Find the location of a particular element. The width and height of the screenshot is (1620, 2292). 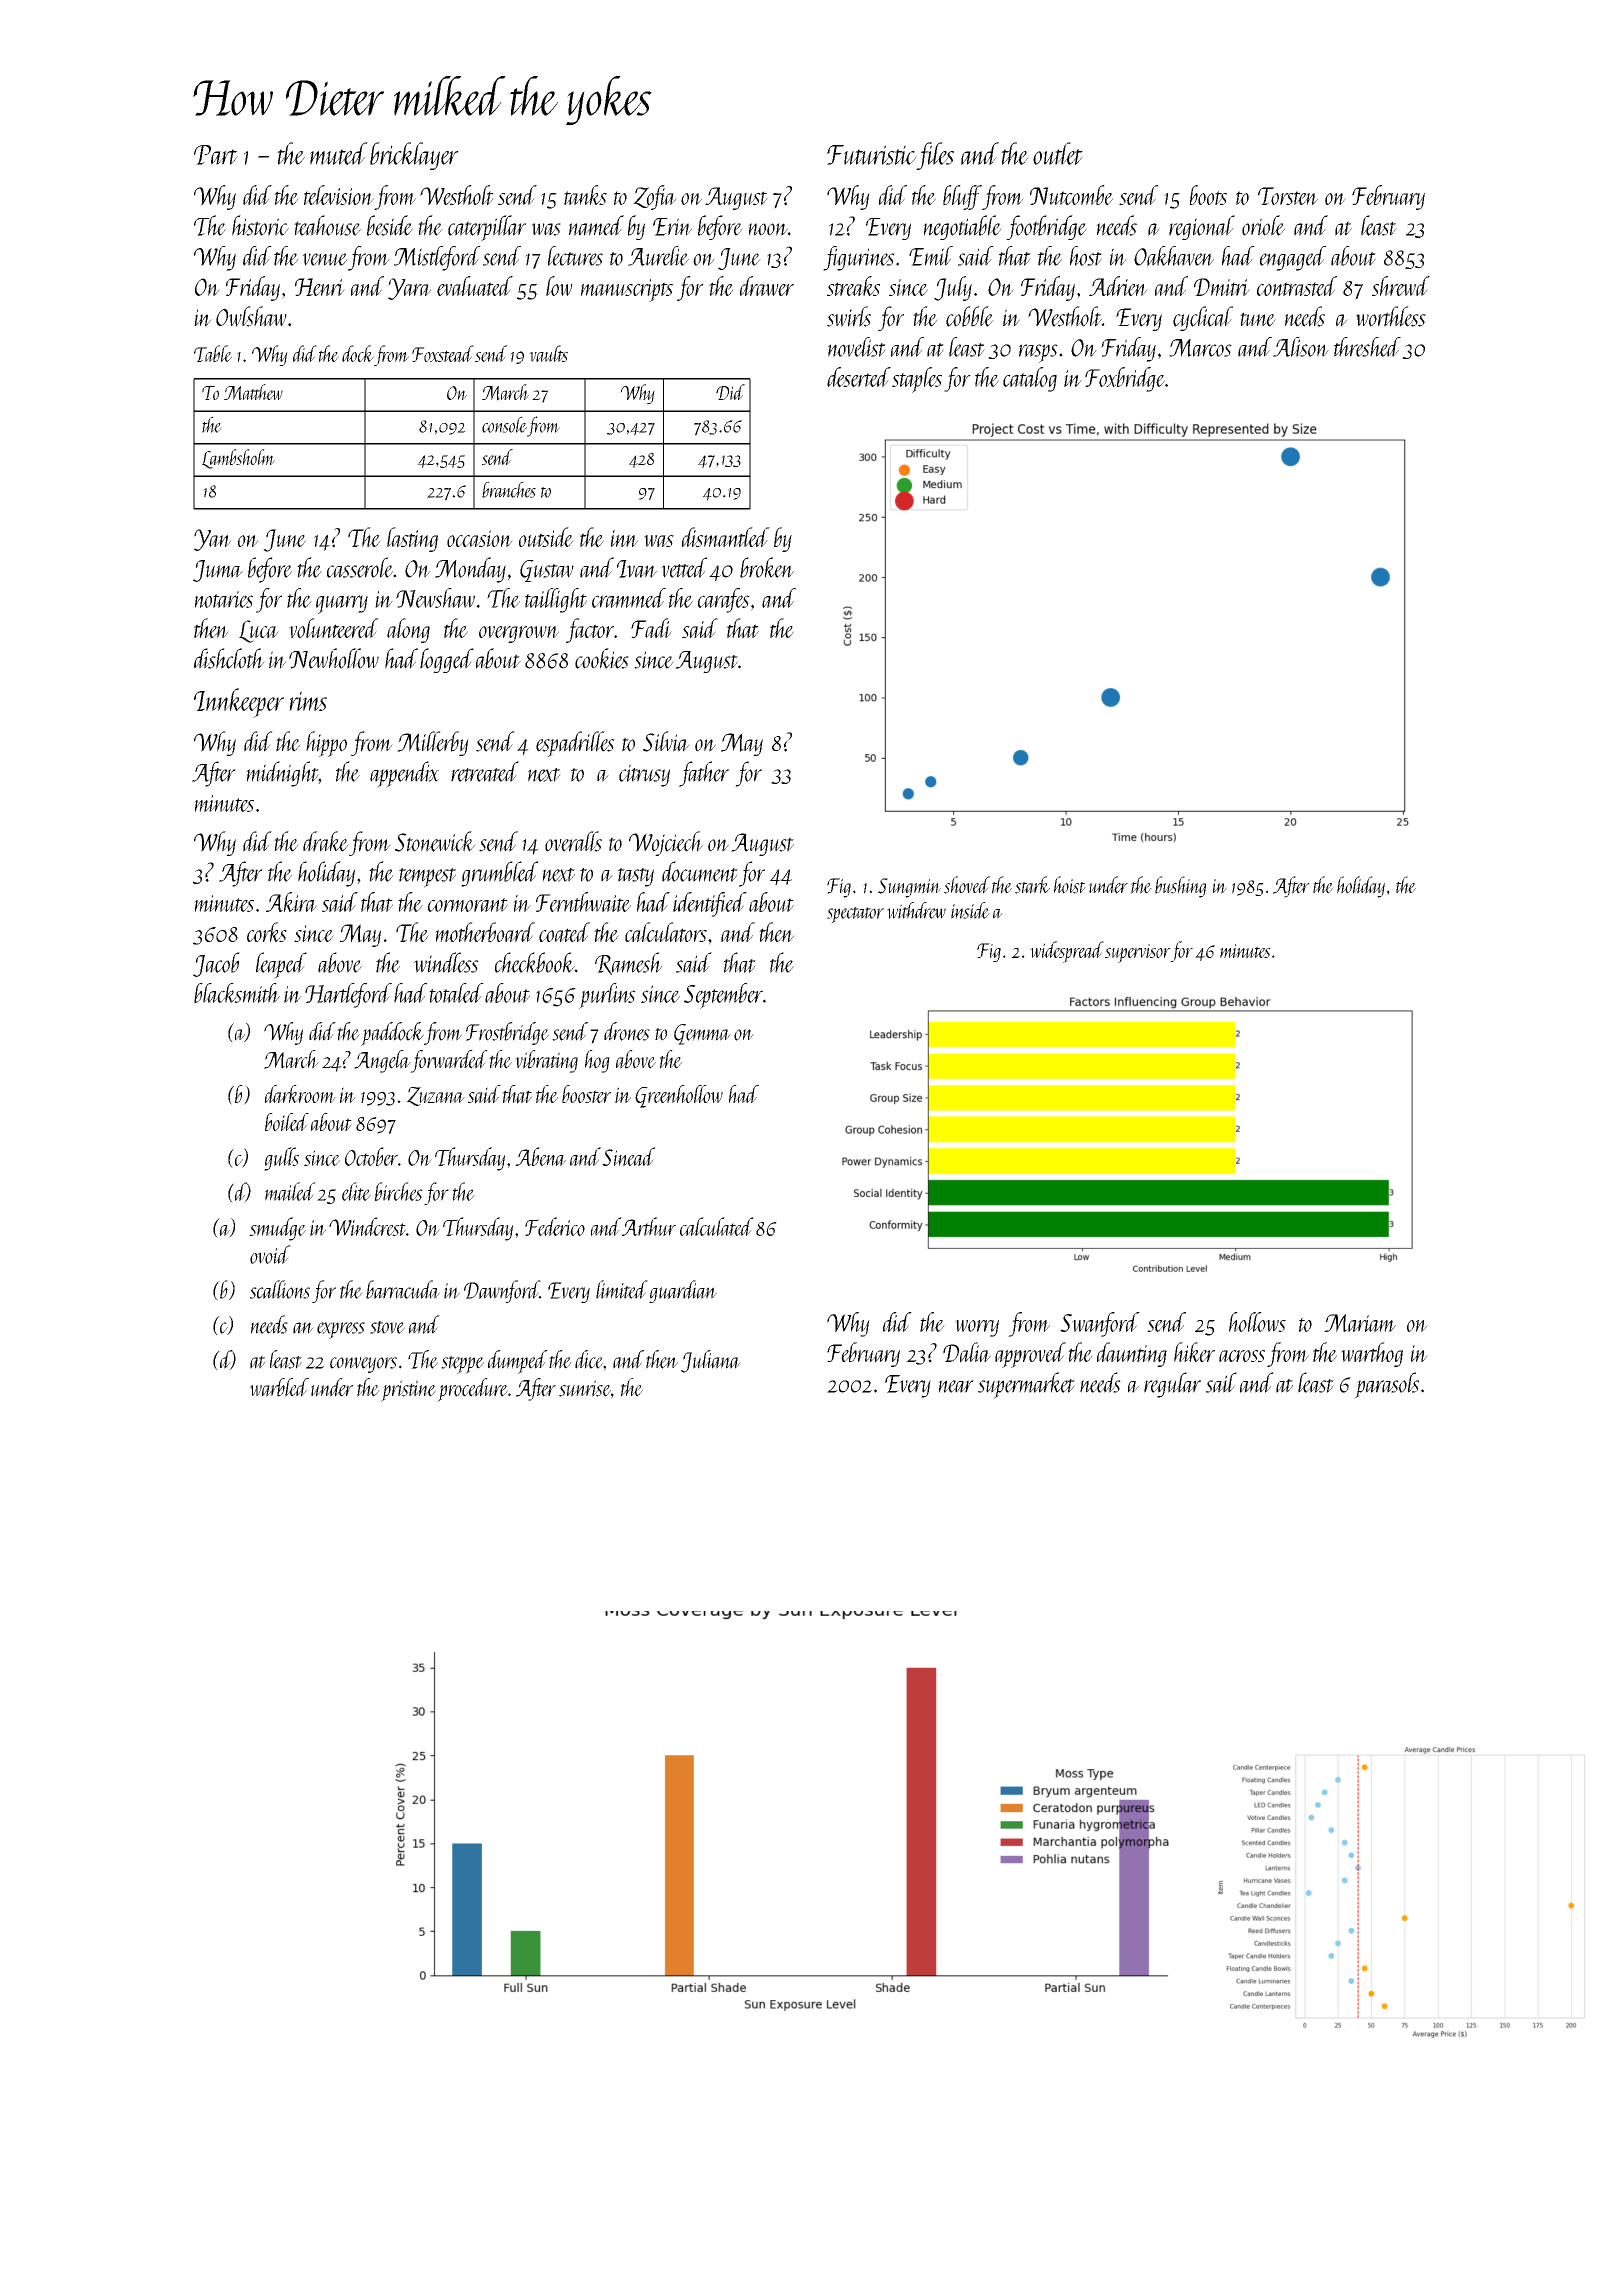

windless is located at coordinates (446, 962).
